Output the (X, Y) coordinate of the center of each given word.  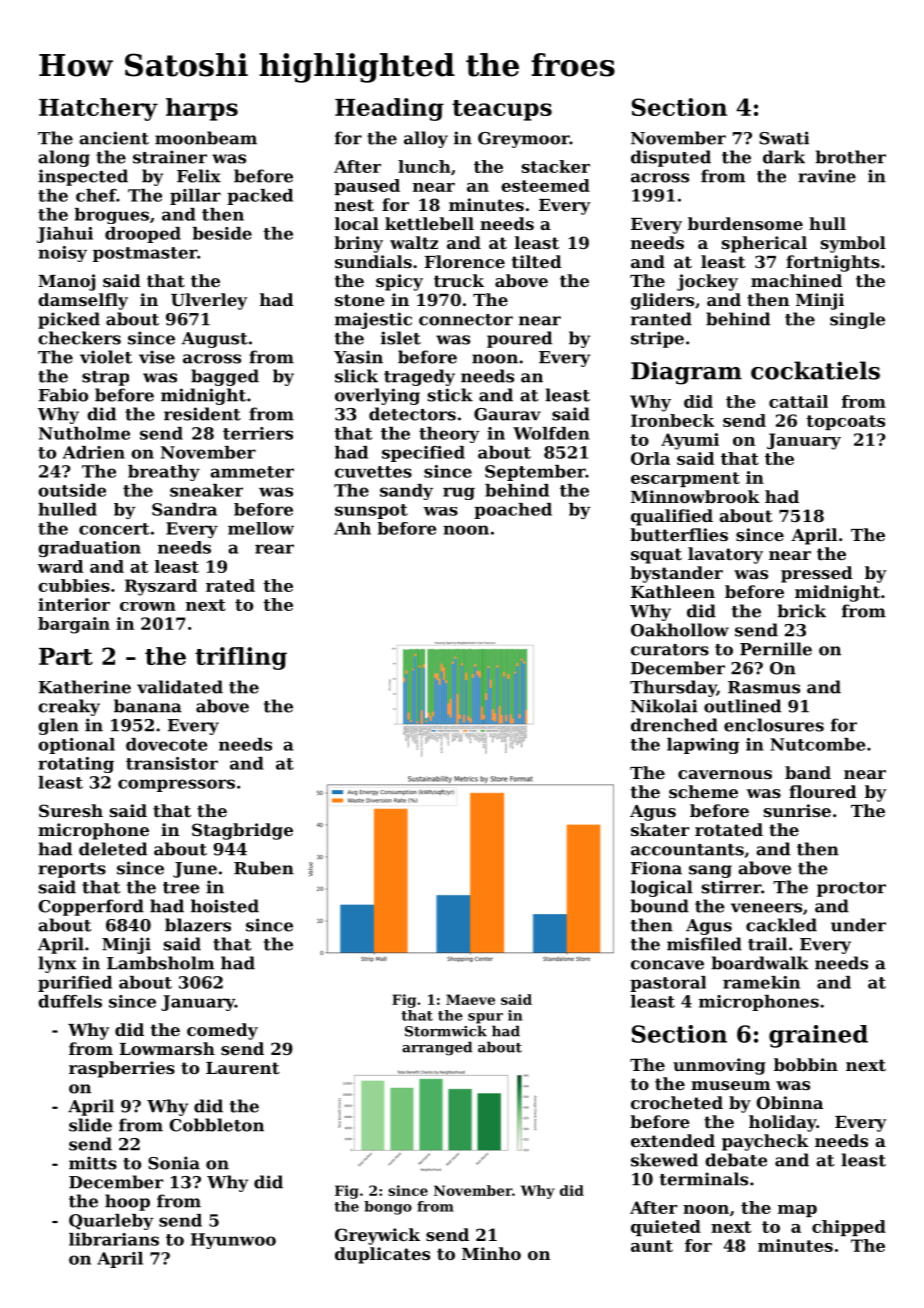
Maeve (470, 999)
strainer (170, 157)
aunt (652, 1246)
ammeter (252, 472)
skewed (664, 1160)
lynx (57, 964)
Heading (389, 109)
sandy (406, 492)
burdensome (745, 223)
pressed (817, 574)
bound (659, 906)
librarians (114, 1239)
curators (670, 650)
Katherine (85, 687)
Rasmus (764, 687)
